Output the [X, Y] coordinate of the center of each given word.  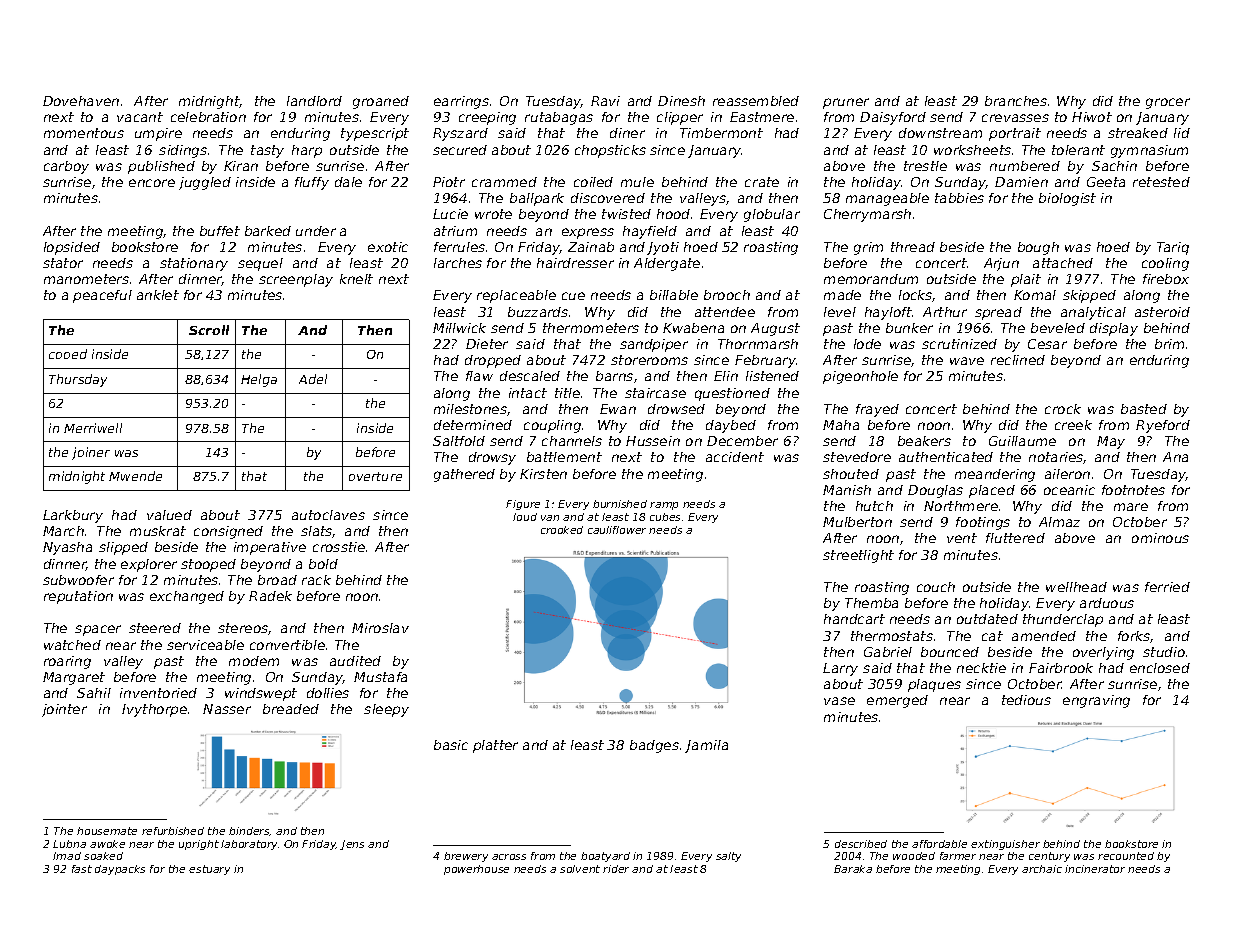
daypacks [120, 870]
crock [1063, 409]
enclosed [1160, 668]
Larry [840, 669]
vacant [140, 117]
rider [616, 869]
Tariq [1173, 248]
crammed [504, 182]
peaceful [102, 296]
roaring [67, 662]
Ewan [618, 409]
